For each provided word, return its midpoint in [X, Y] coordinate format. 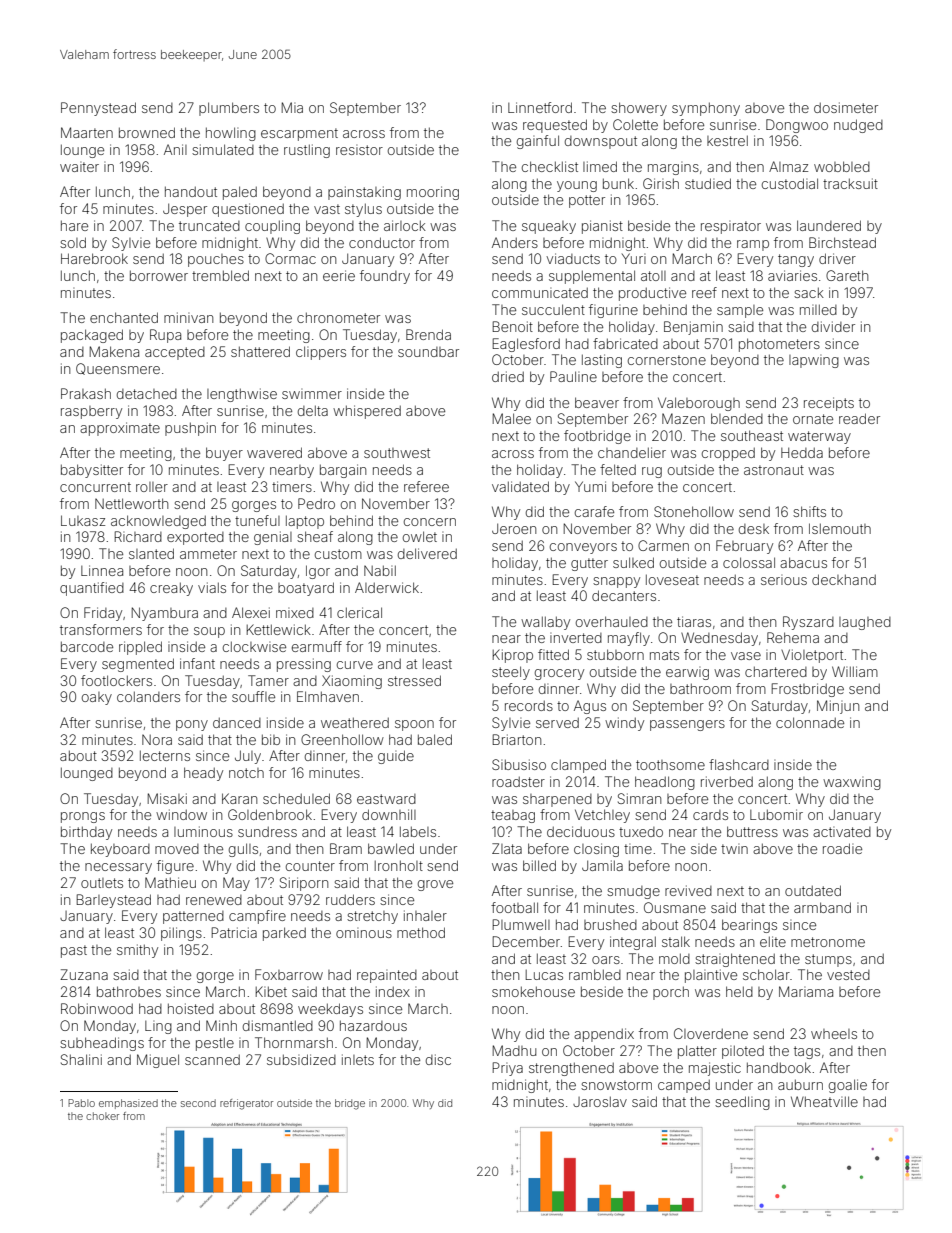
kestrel [727, 140]
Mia [292, 107]
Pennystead [98, 109]
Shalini [81, 1059]
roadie [842, 848]
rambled [595, 974]
